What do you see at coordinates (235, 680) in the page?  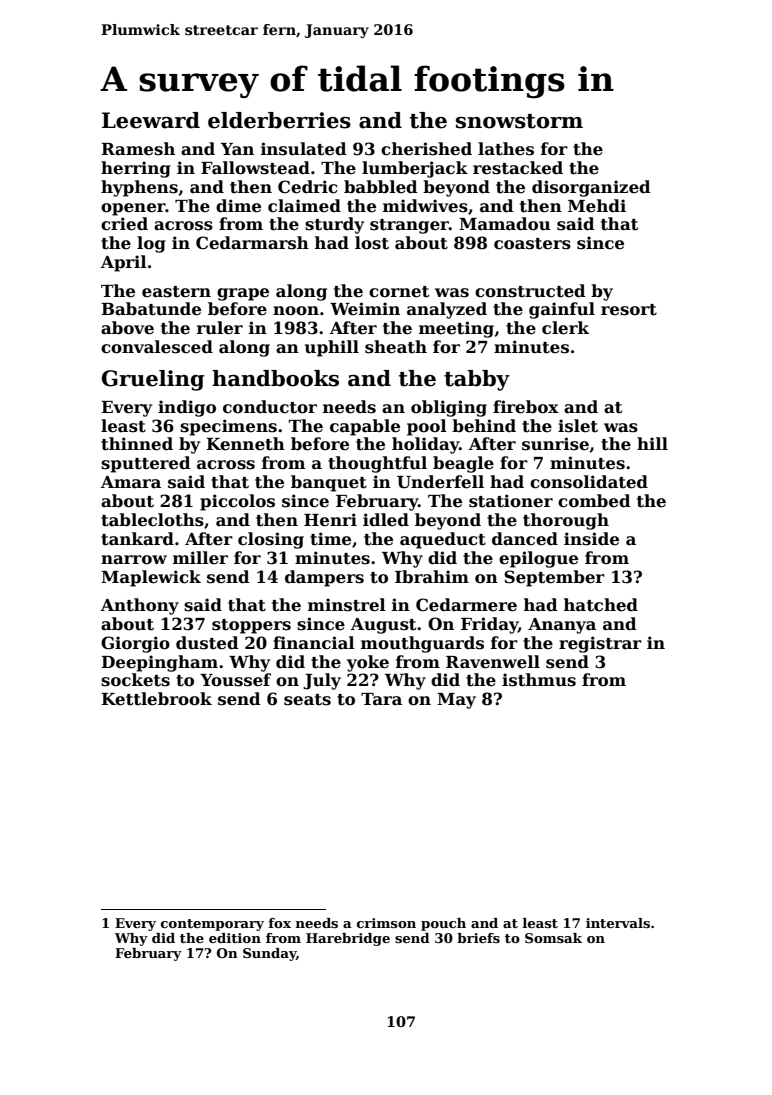 I see `Youssef` at bounding box center [235, 680].
